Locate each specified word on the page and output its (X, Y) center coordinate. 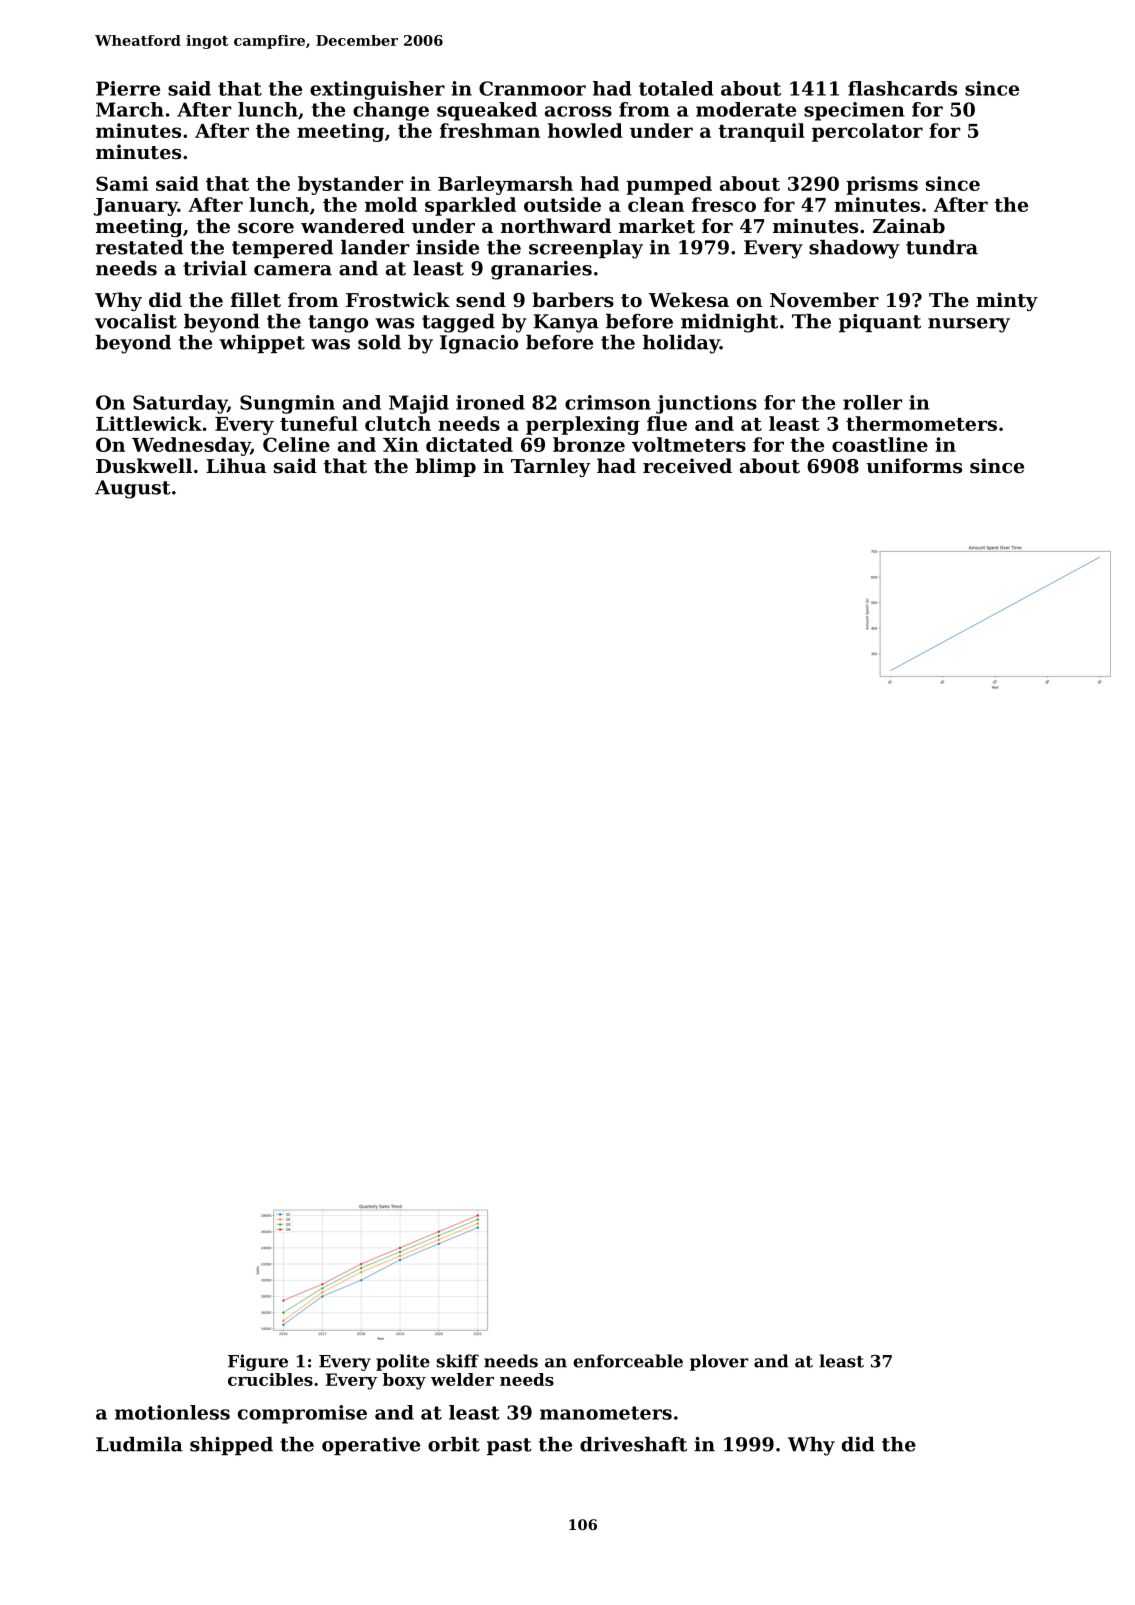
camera (293, 270)
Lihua (236, 465)
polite (403, 1362)
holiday (681, 344)
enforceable (628, 1361)
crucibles (270, 1379)
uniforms (914, 466)
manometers (606, 1413)
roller (872, 402)
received (687, 465)
